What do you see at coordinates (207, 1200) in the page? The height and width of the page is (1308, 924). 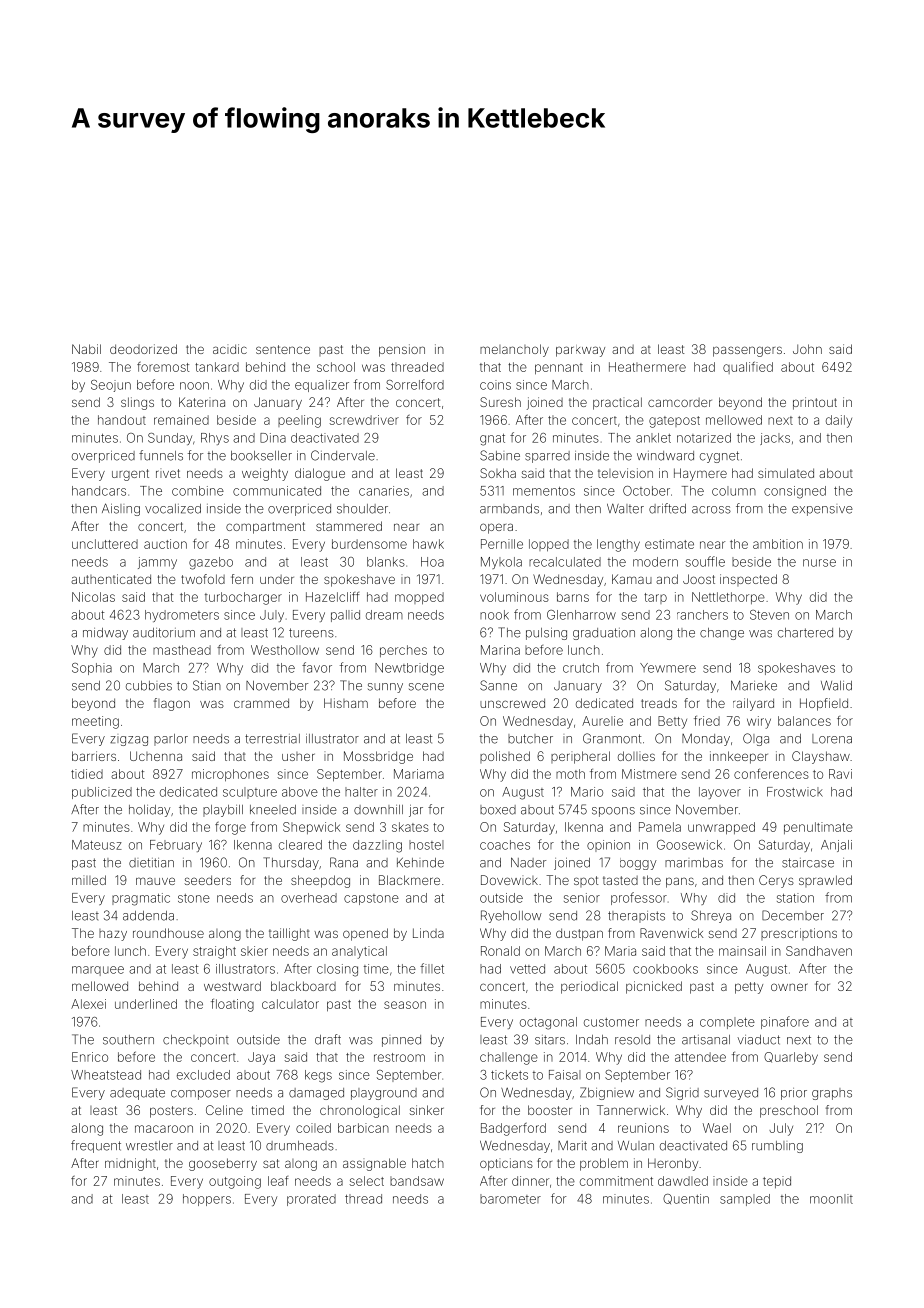 I see `hoppers` at bounding box center [207, 1200].
